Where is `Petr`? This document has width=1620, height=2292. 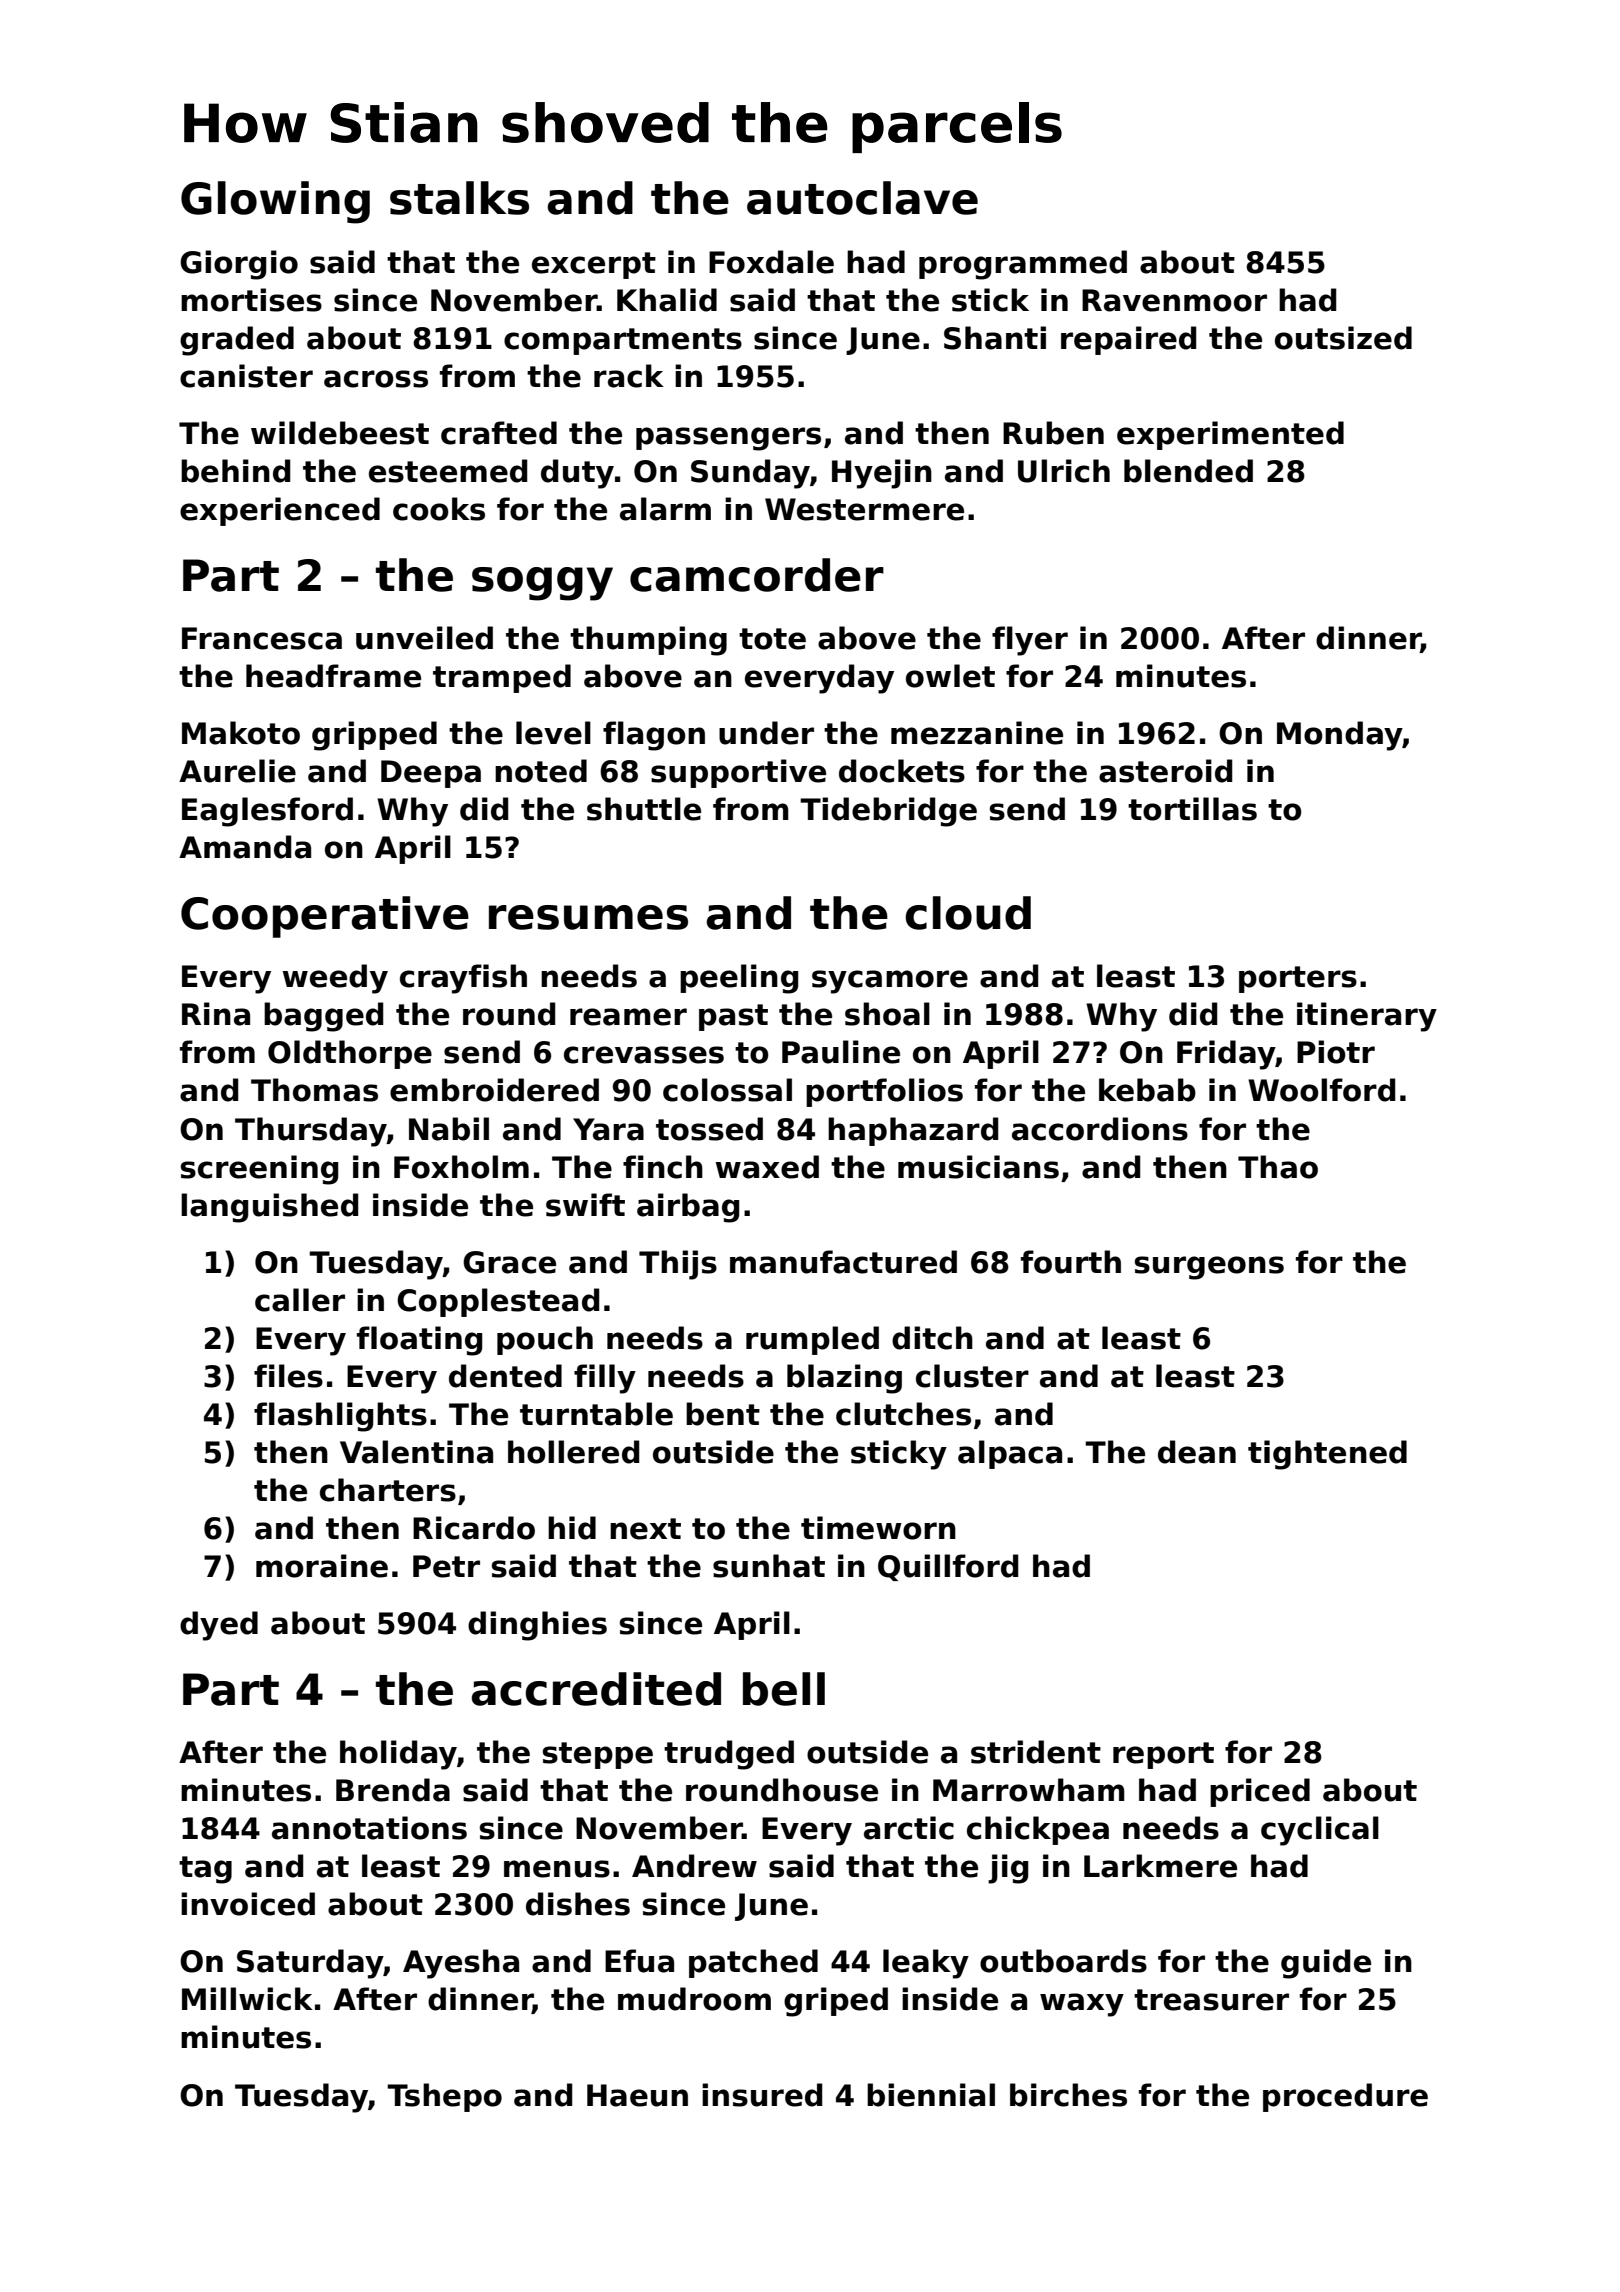 Petr is located at coordinates (446, 1566).
